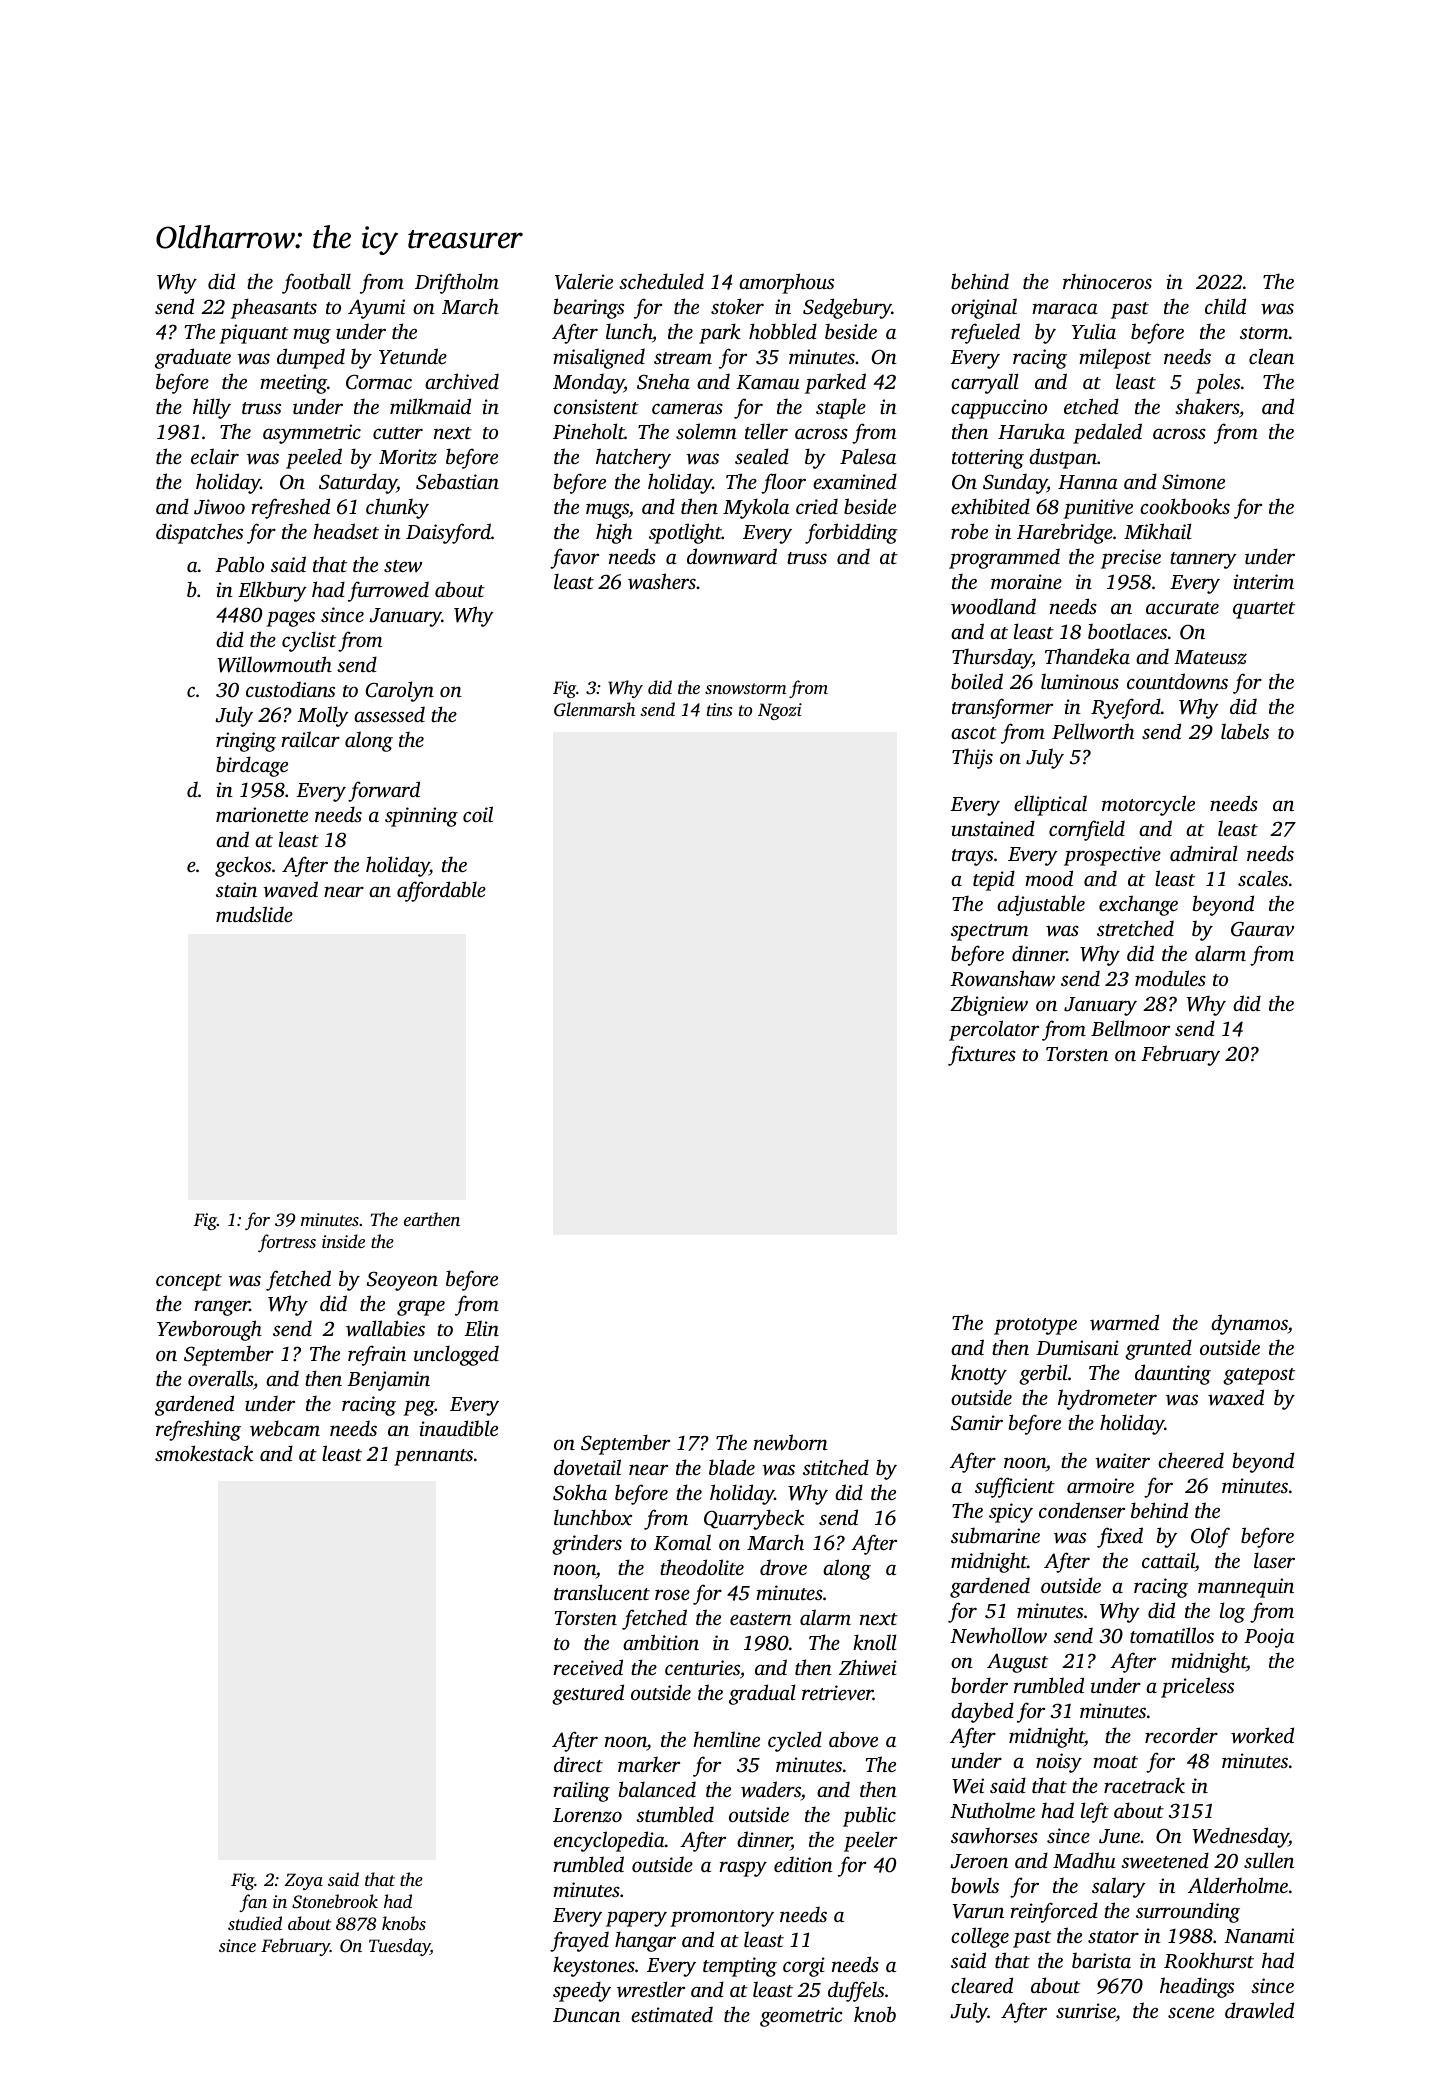  Describe the element at coordinates (457, 283) in the page. I see `Driftholm` at that location.
